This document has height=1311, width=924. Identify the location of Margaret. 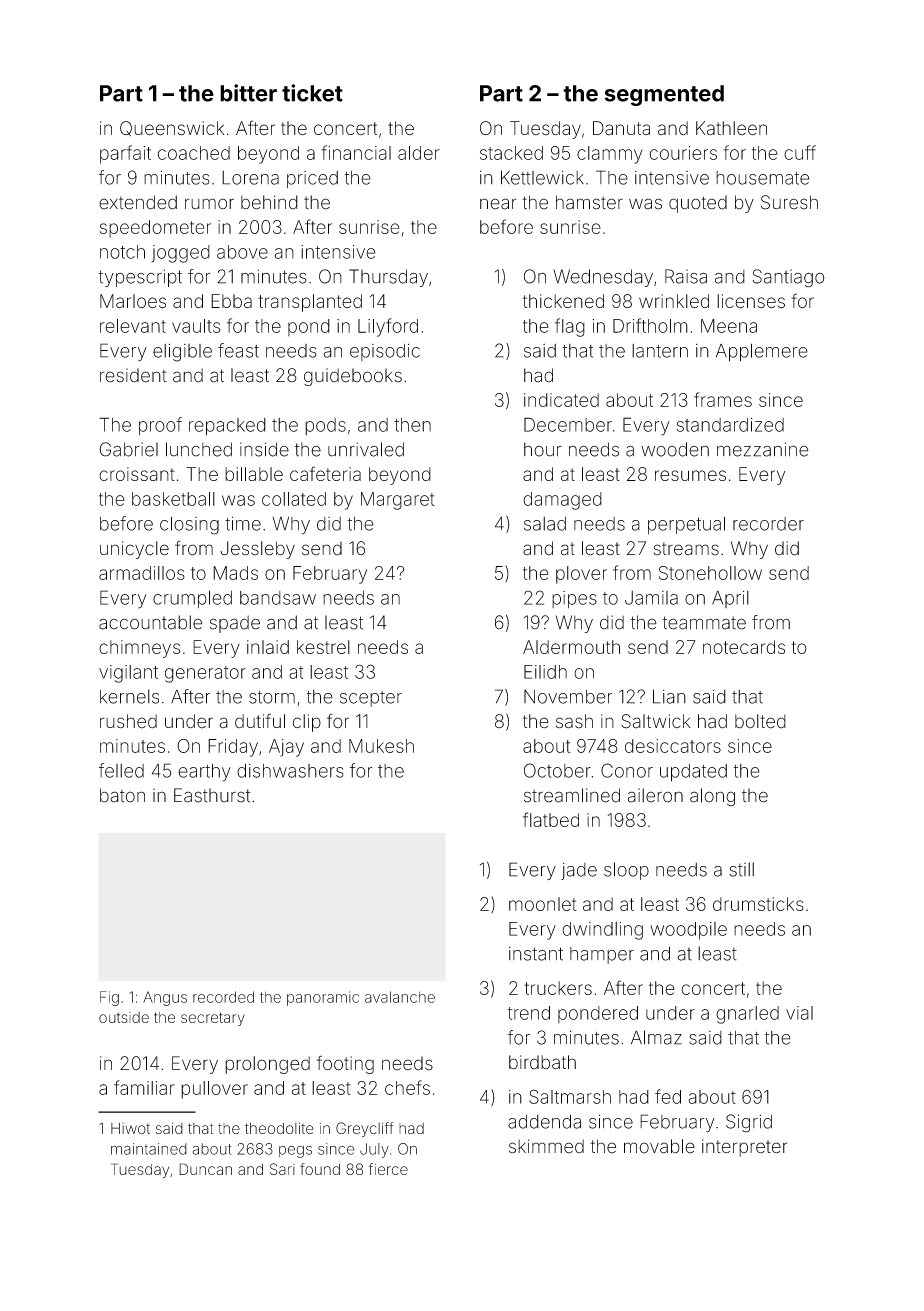
(398, 501).
